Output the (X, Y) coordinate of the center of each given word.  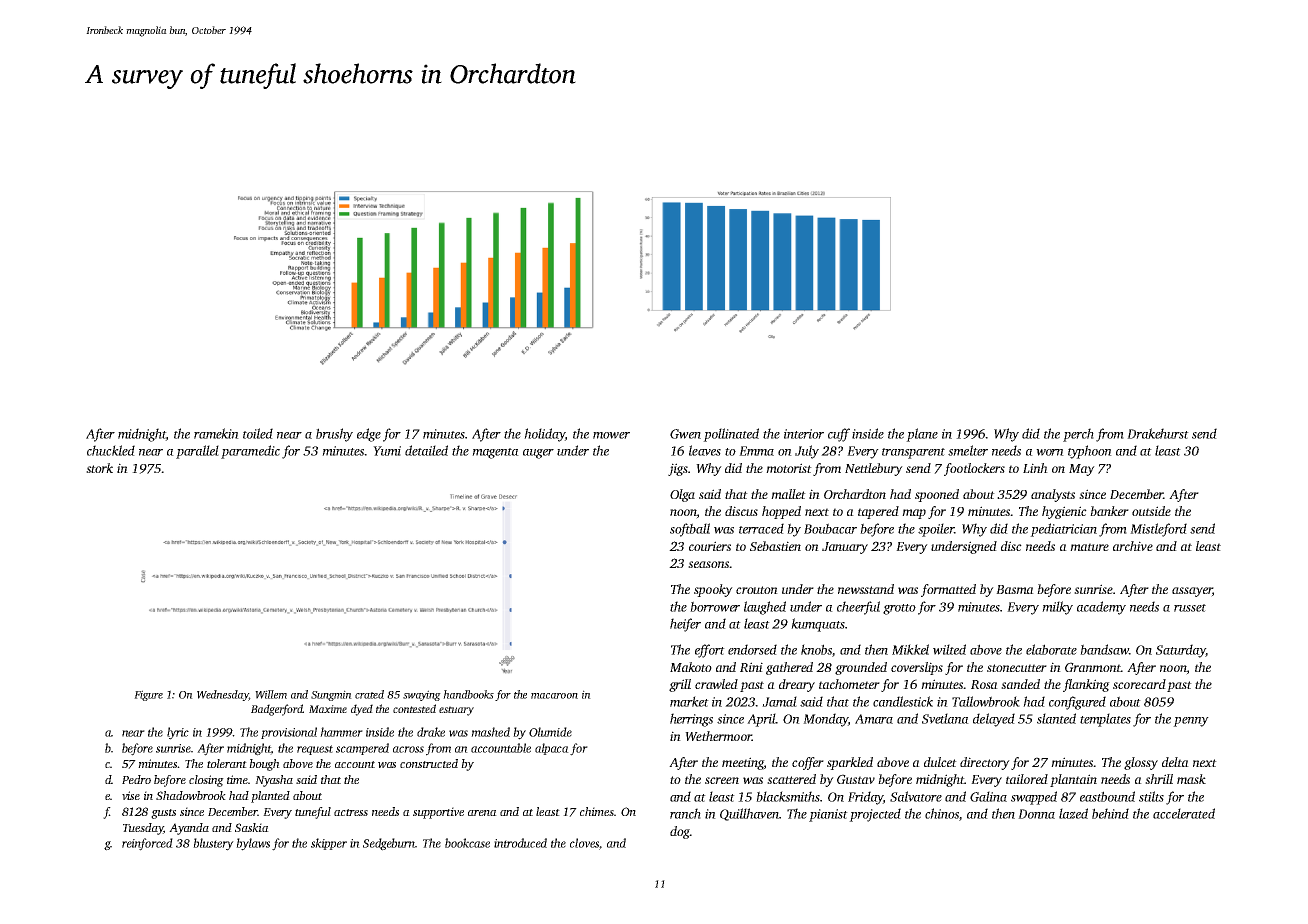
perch (1078, 435)
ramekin (216, 433)
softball (690, 530)
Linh (1035, 468)
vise (131, 795)
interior (804, 434)
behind (1110, 813)
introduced (520, 843)
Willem (271, 694)
